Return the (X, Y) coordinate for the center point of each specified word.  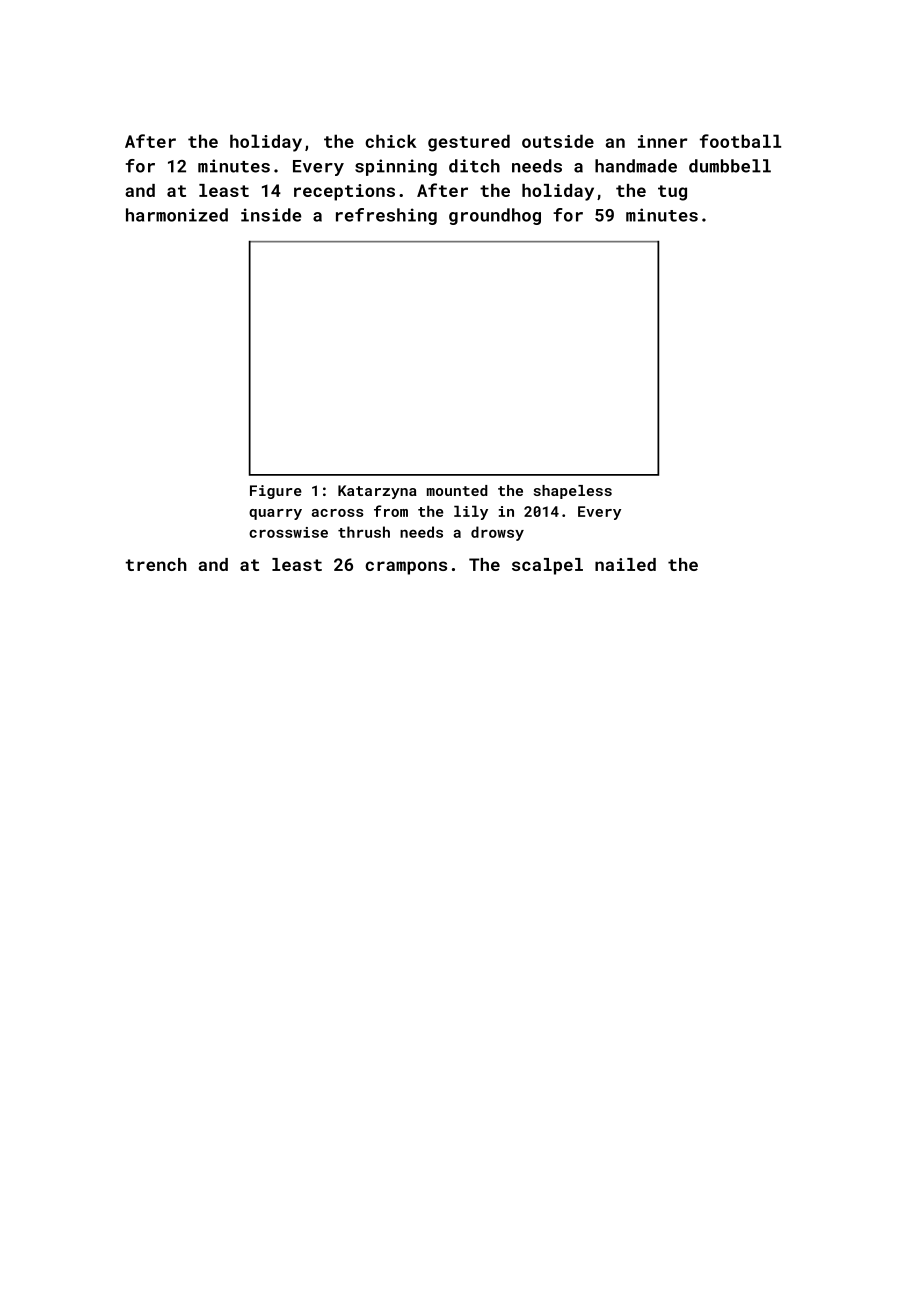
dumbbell (730, 166)
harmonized (177, 215)
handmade (636, 166)
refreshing (386, 216)
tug (672, 193)
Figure (276, 492)
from (391, 511)
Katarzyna (377, 492)
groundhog (495, 216)
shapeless (573, 492)
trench (156, 564)
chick (391, 141)
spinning (396, 167)
